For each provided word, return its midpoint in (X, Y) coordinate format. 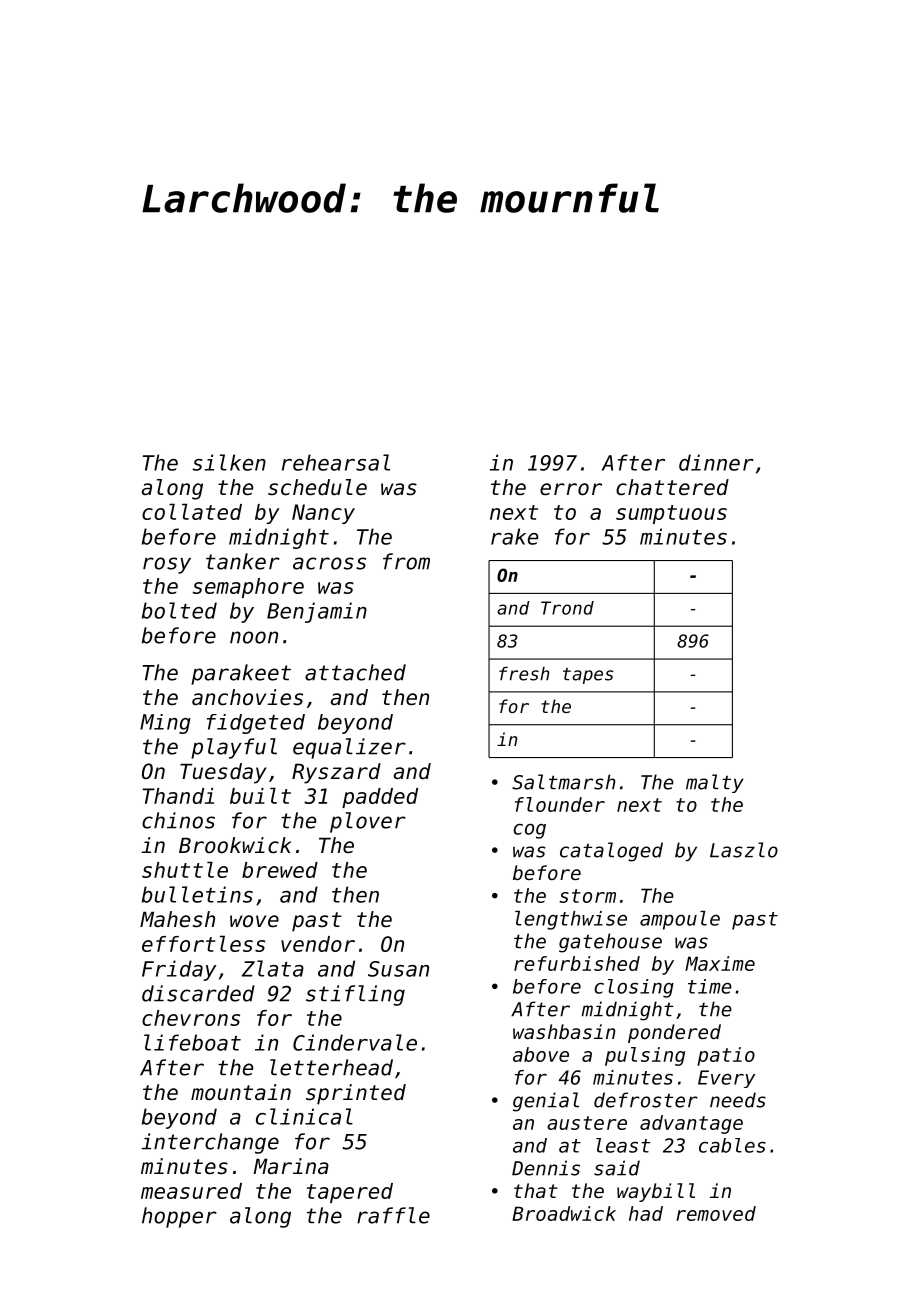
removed (716, 1213)
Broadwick (564, 1213)
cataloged (611, 852)
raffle (393, 1215)
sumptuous (671, 514)
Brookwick (235, 845)
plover (368, 822)
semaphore (248, 588)
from (406, 561)
